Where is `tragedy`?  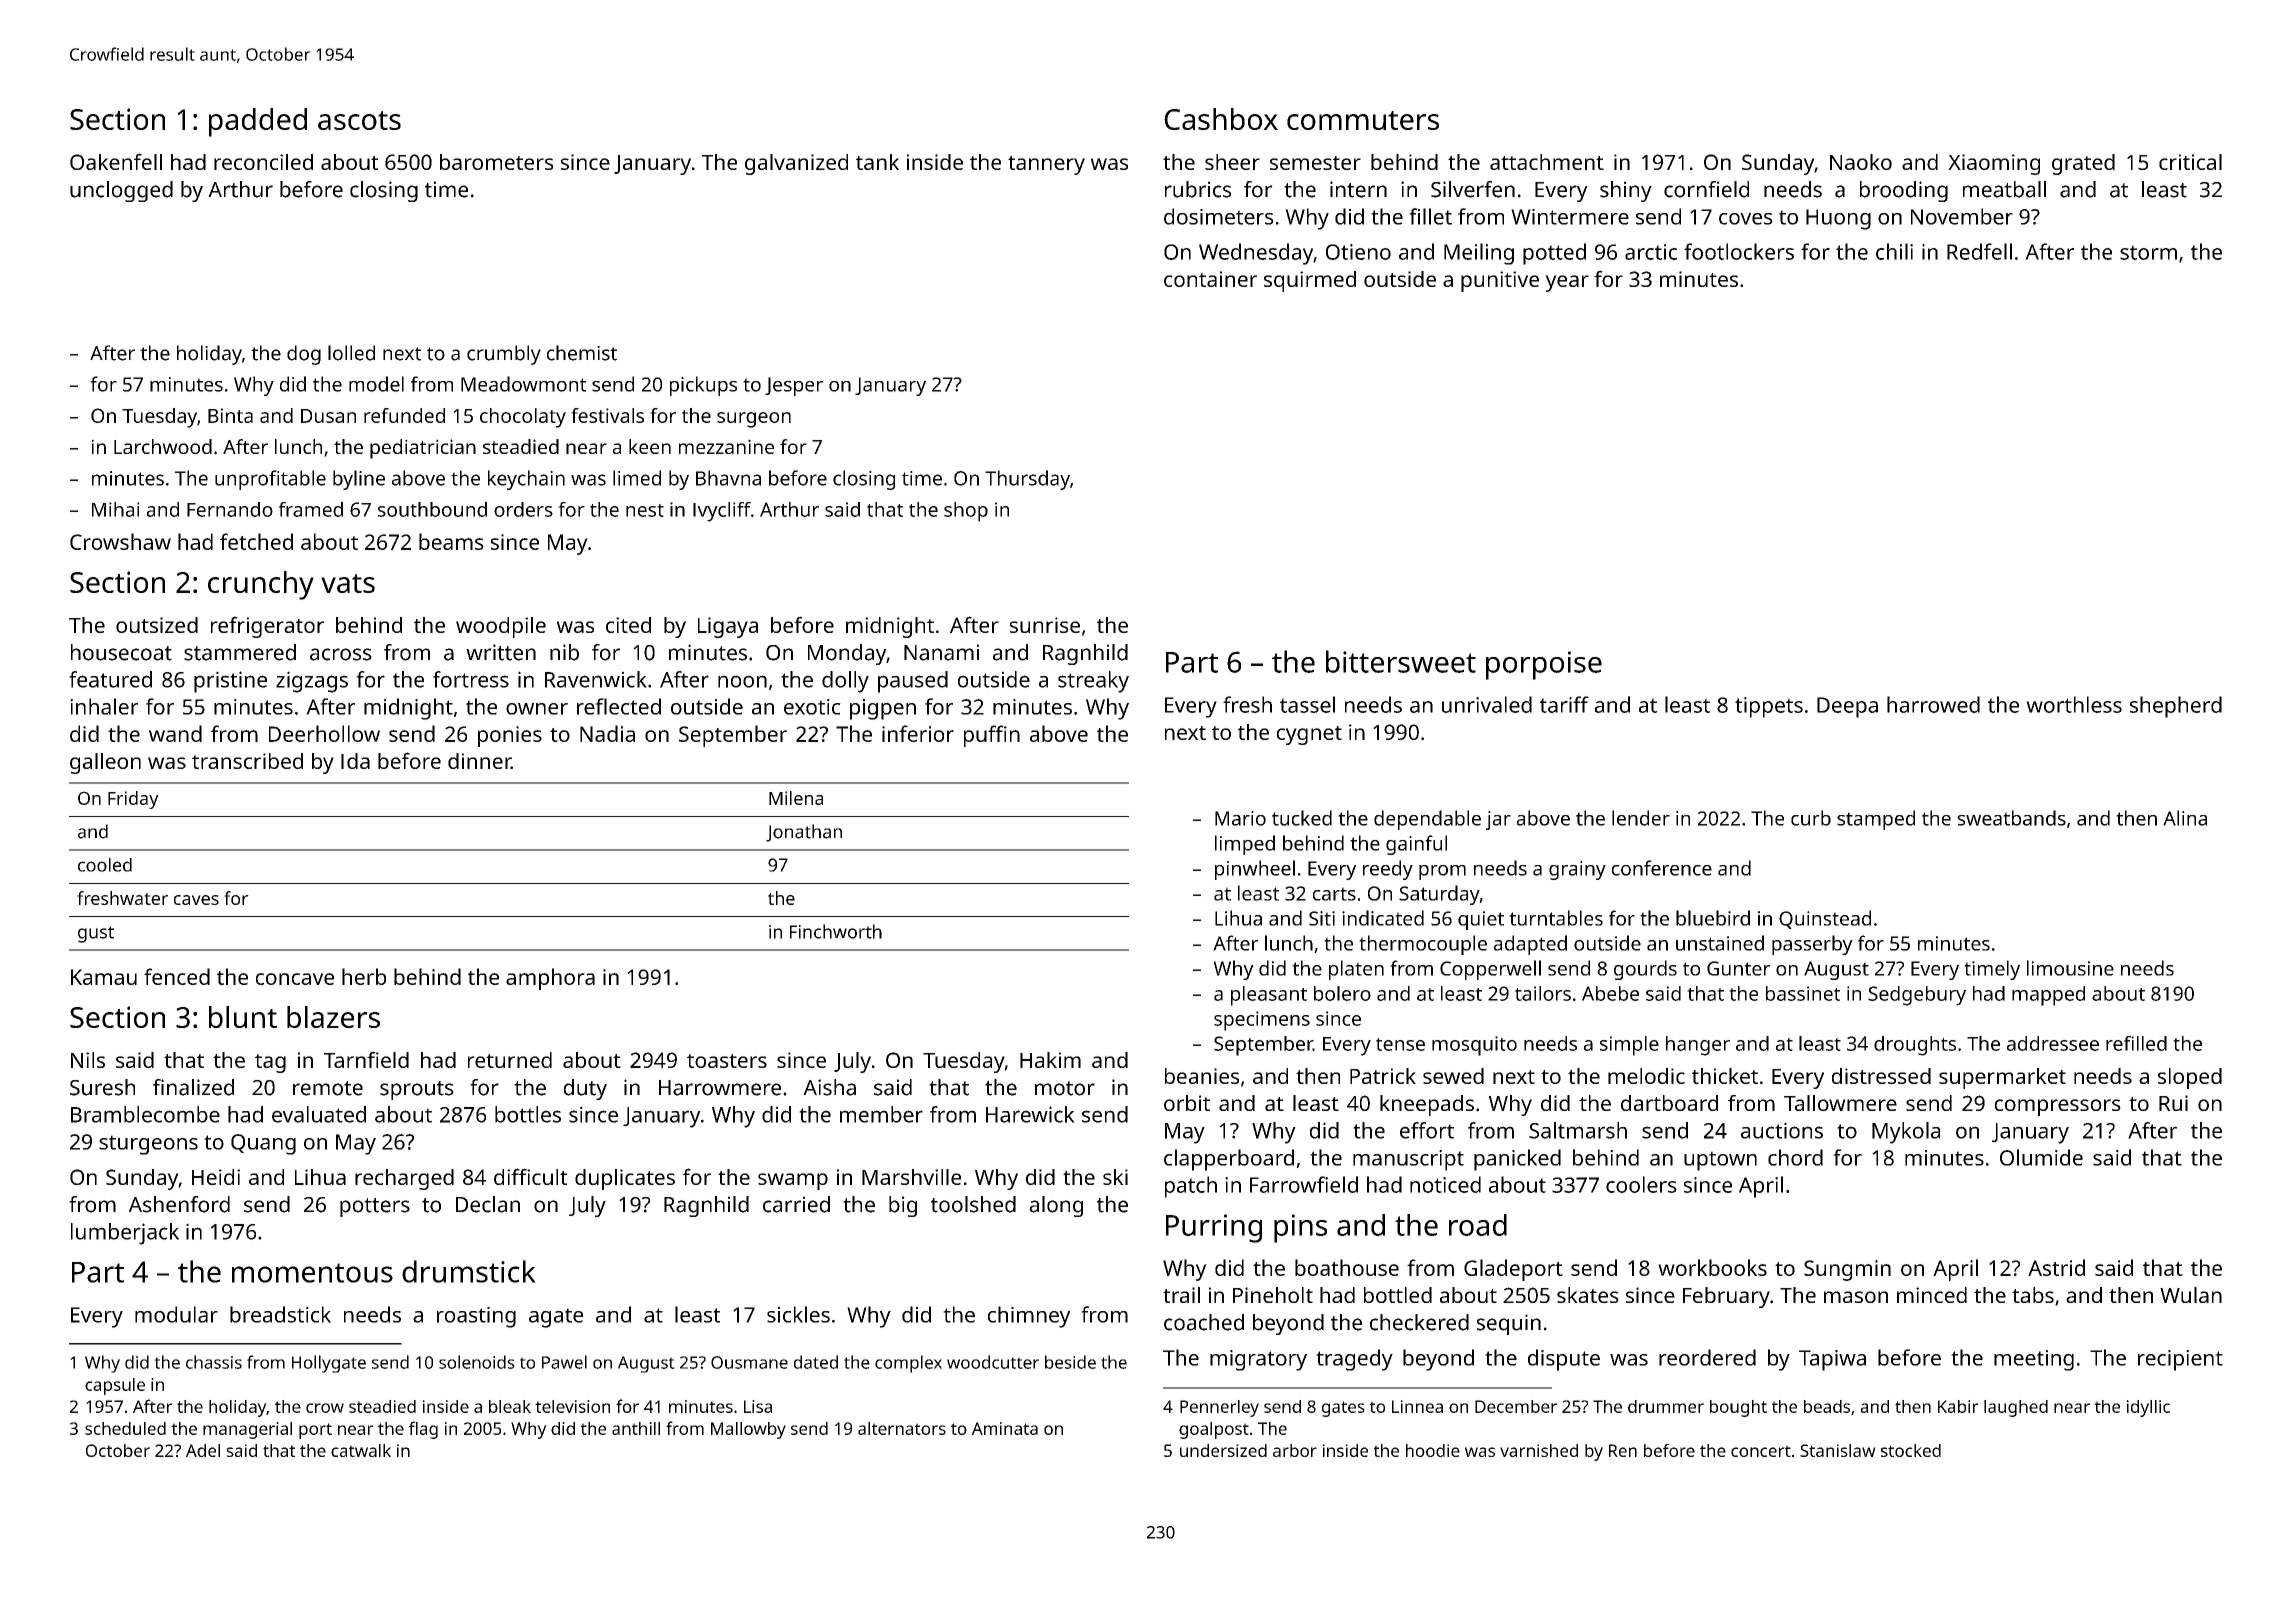 tragedy is located at coordinates (1354, 1360).
